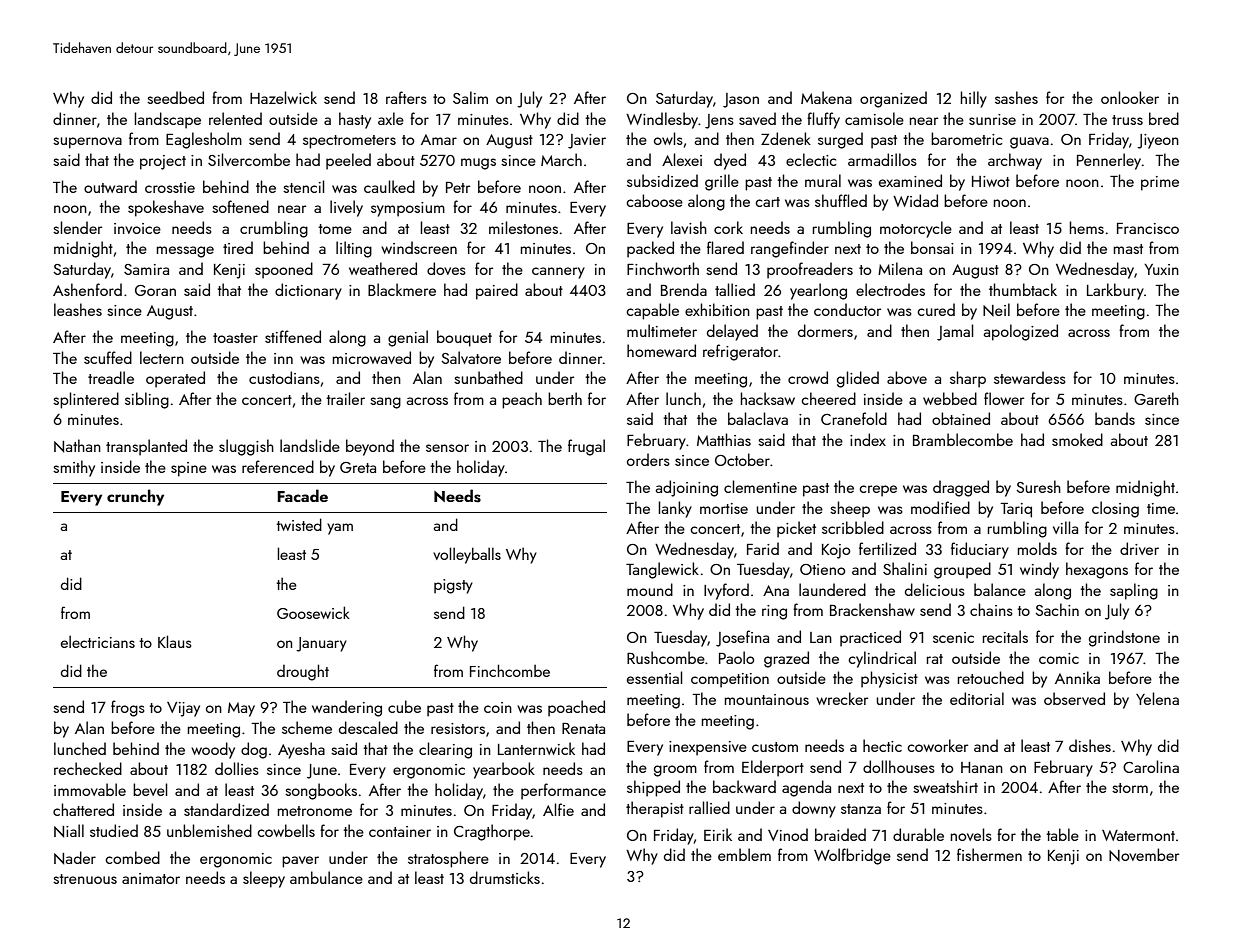 This document has width=1233, height=952. What do you see at coordinates (111, 377) in the document?
I see `treadle` at bounding box center [111, 377].
